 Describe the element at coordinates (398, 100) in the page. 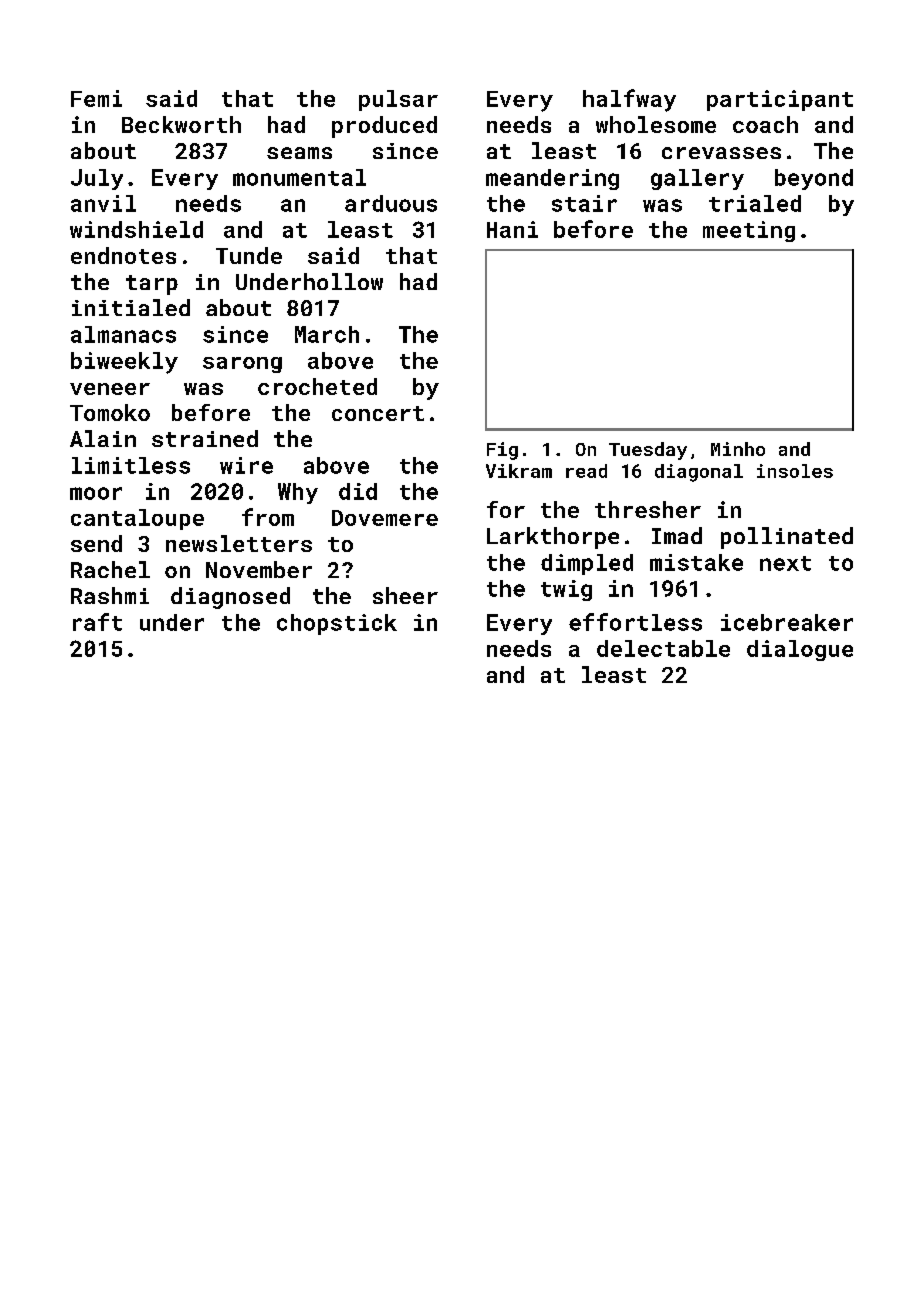

I see `pulsar` at that location.
